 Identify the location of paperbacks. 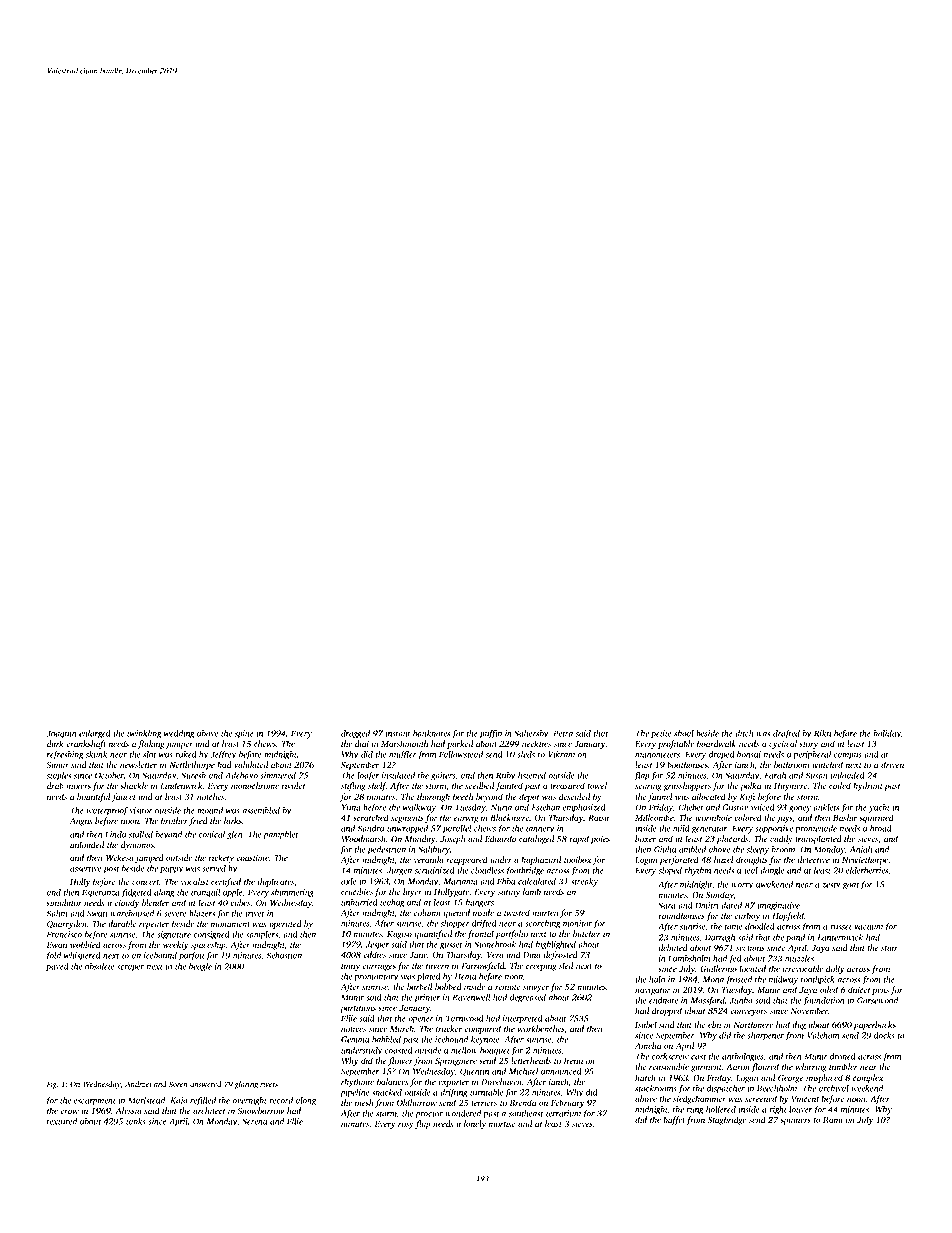
(875, 1025).
